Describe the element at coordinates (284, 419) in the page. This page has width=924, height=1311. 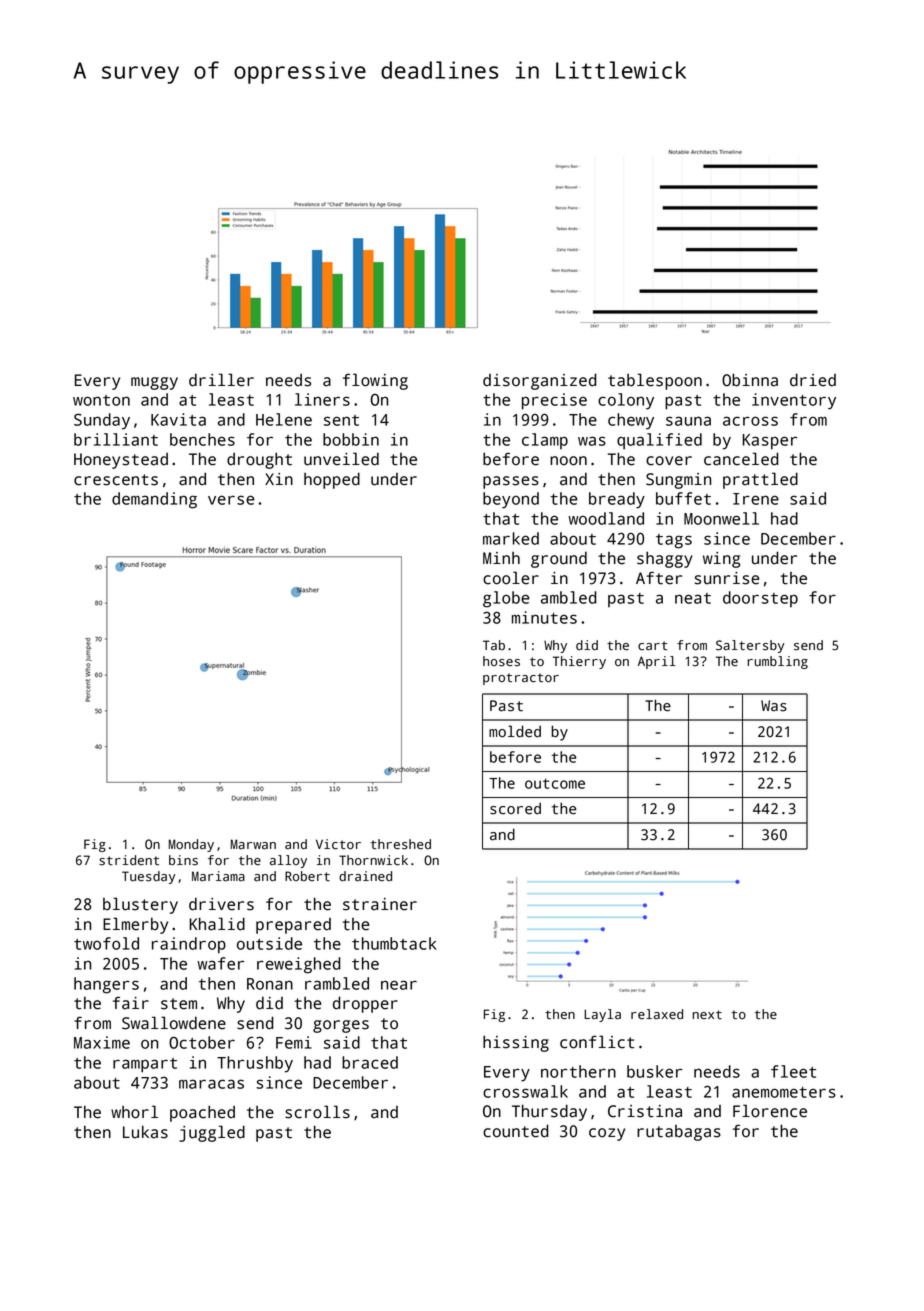
I see `Helene` at that location.
